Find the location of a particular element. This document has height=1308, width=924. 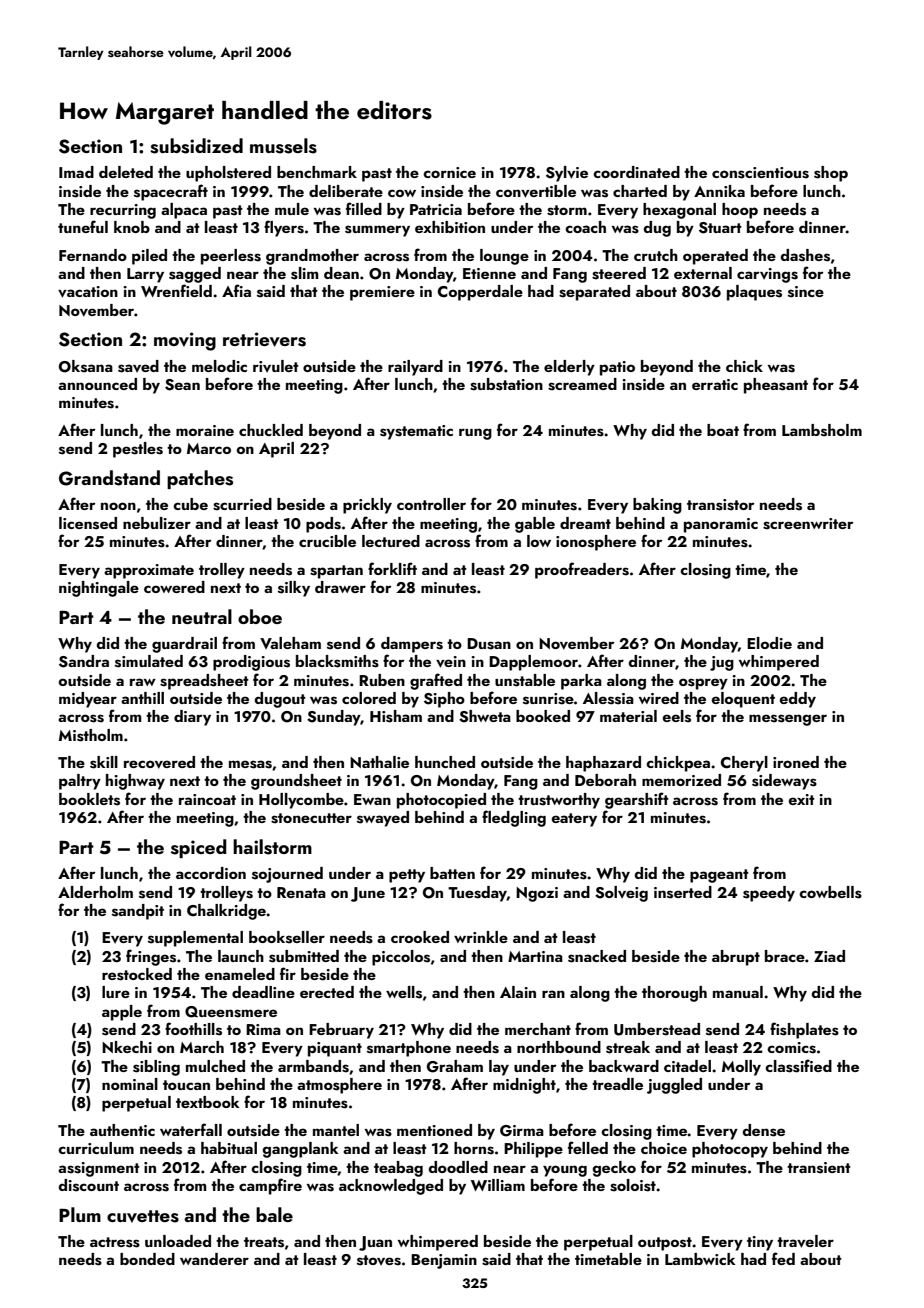

Ruben is located at coordinates (382, 680).
